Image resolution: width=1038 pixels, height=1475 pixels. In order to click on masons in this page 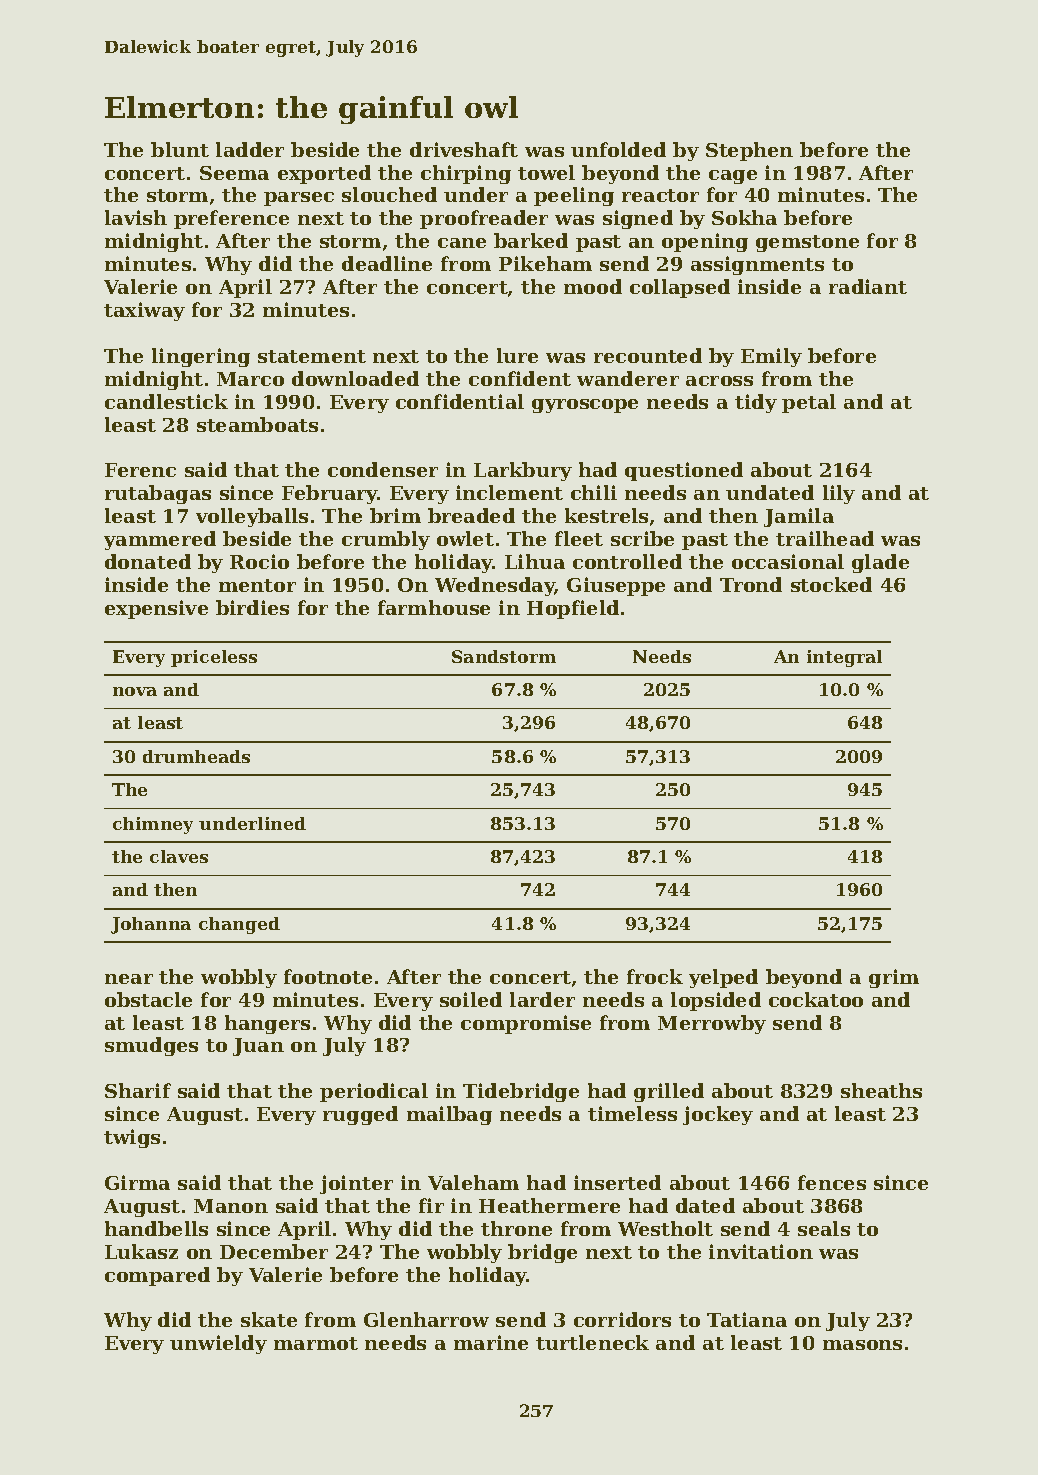, I will do `click(862, 1345)`.
